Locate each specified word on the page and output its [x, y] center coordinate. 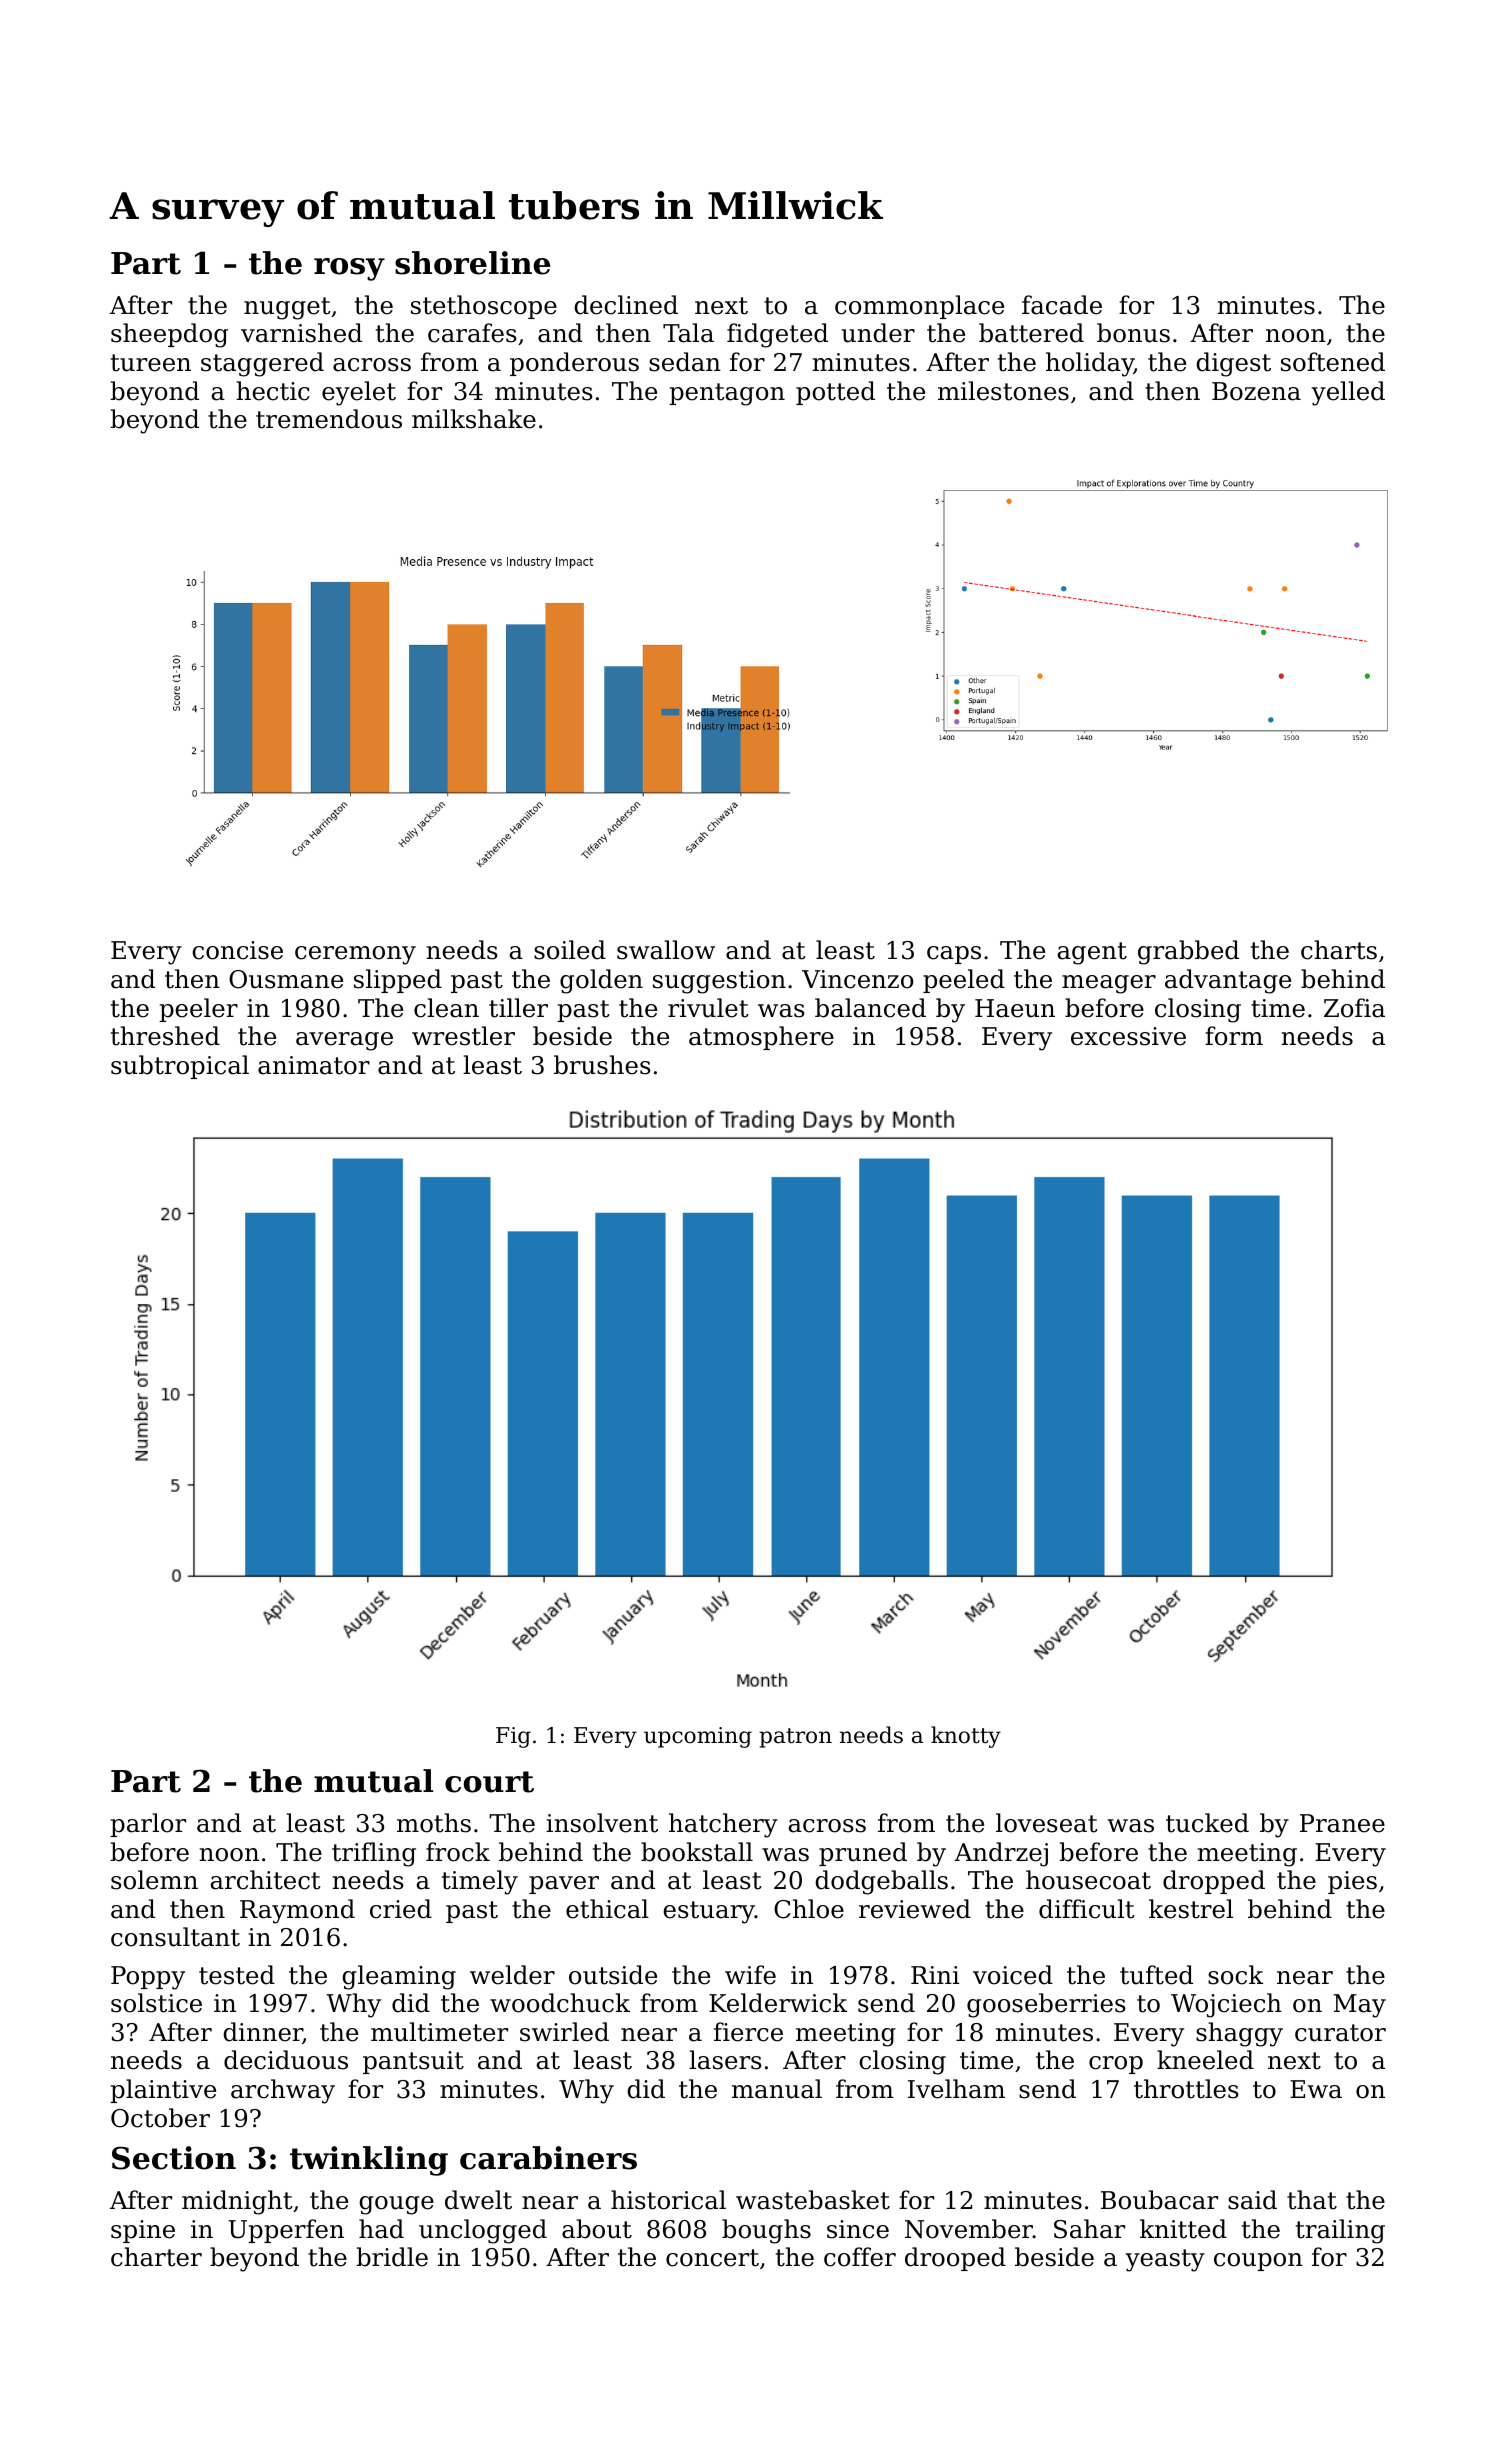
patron [795, 1738]
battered [1031, 333]
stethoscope [484, 307]
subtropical [180, 1067]
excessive [1128, 1036]
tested [237, 1975]
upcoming [698, 1737]
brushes [602, 1065]
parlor [148, 1825]
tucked [1207, 1823]
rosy [349, 269]
